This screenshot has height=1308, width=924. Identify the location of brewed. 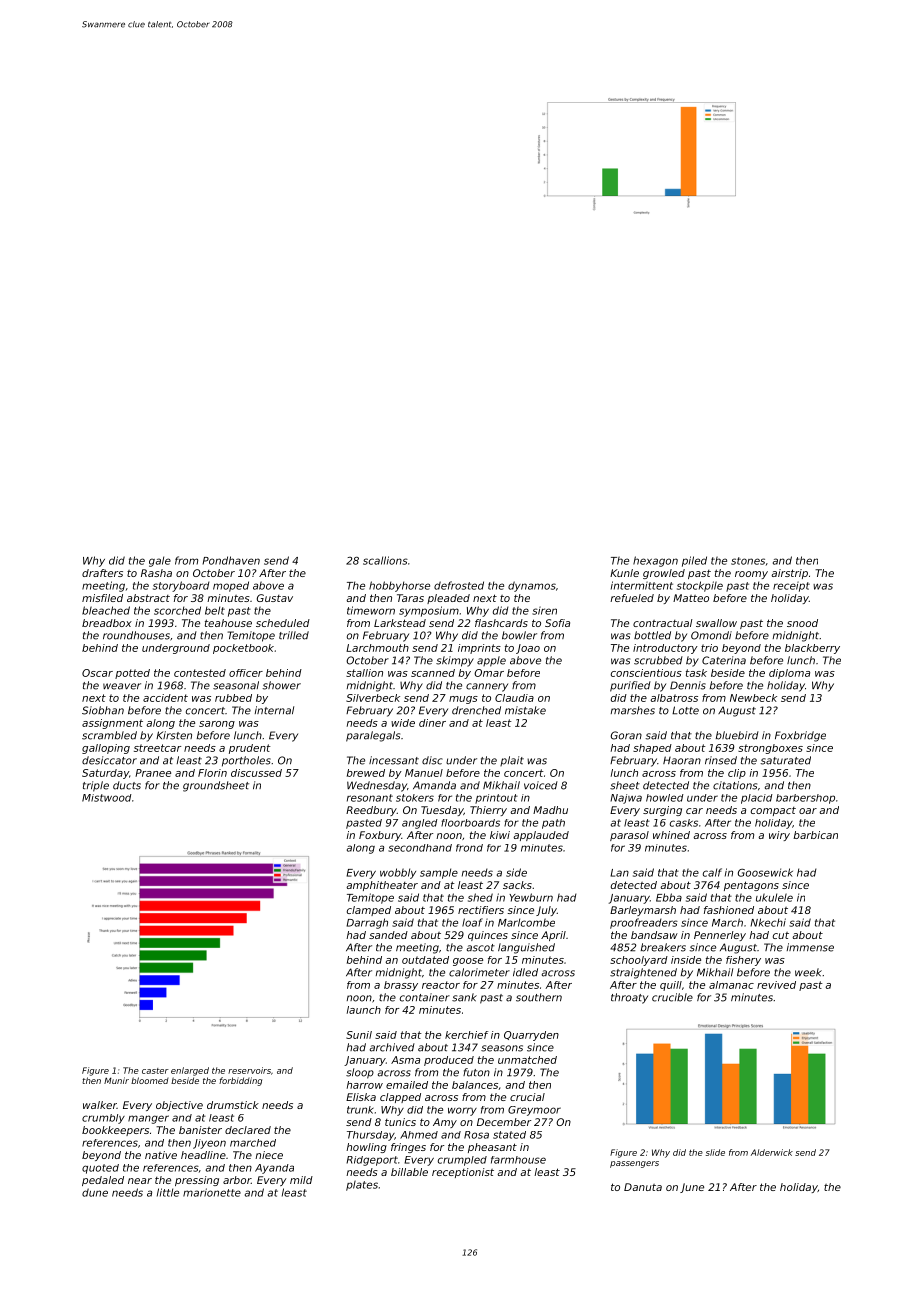
(366, 773).
